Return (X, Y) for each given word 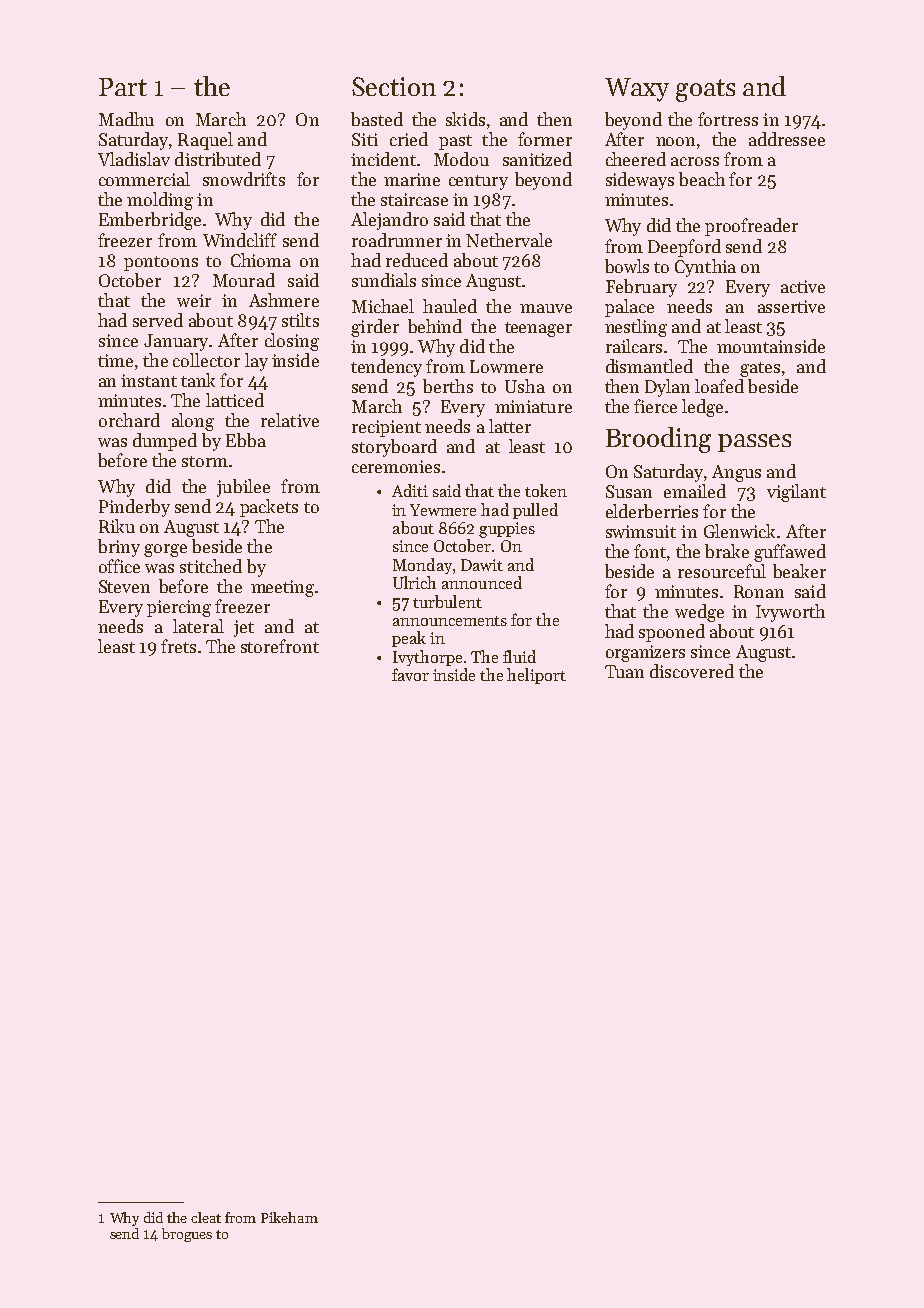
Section (394, 86)
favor (410, 674)
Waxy (637, 90)
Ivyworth (790, 613)
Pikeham (289, 1217)
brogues (187, 1235)
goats (705, 90)
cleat (206, 1217)
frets (178, 646)
